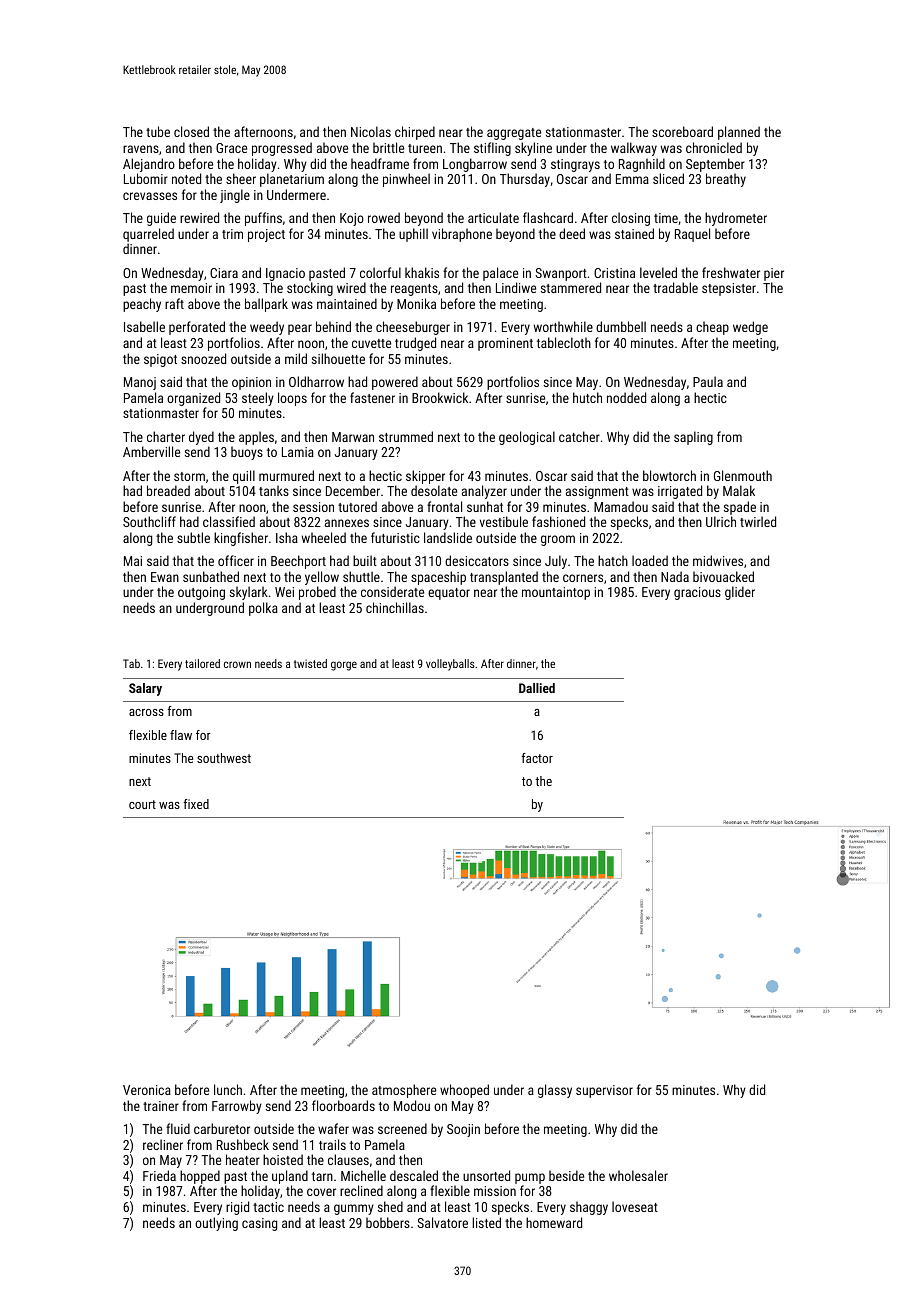 The height and width of the screenshot is (1316, 908). What do you see at coordinates (555, 1091) in the screenshot?
I see `glassy` at bounding box center [555, 1091].
